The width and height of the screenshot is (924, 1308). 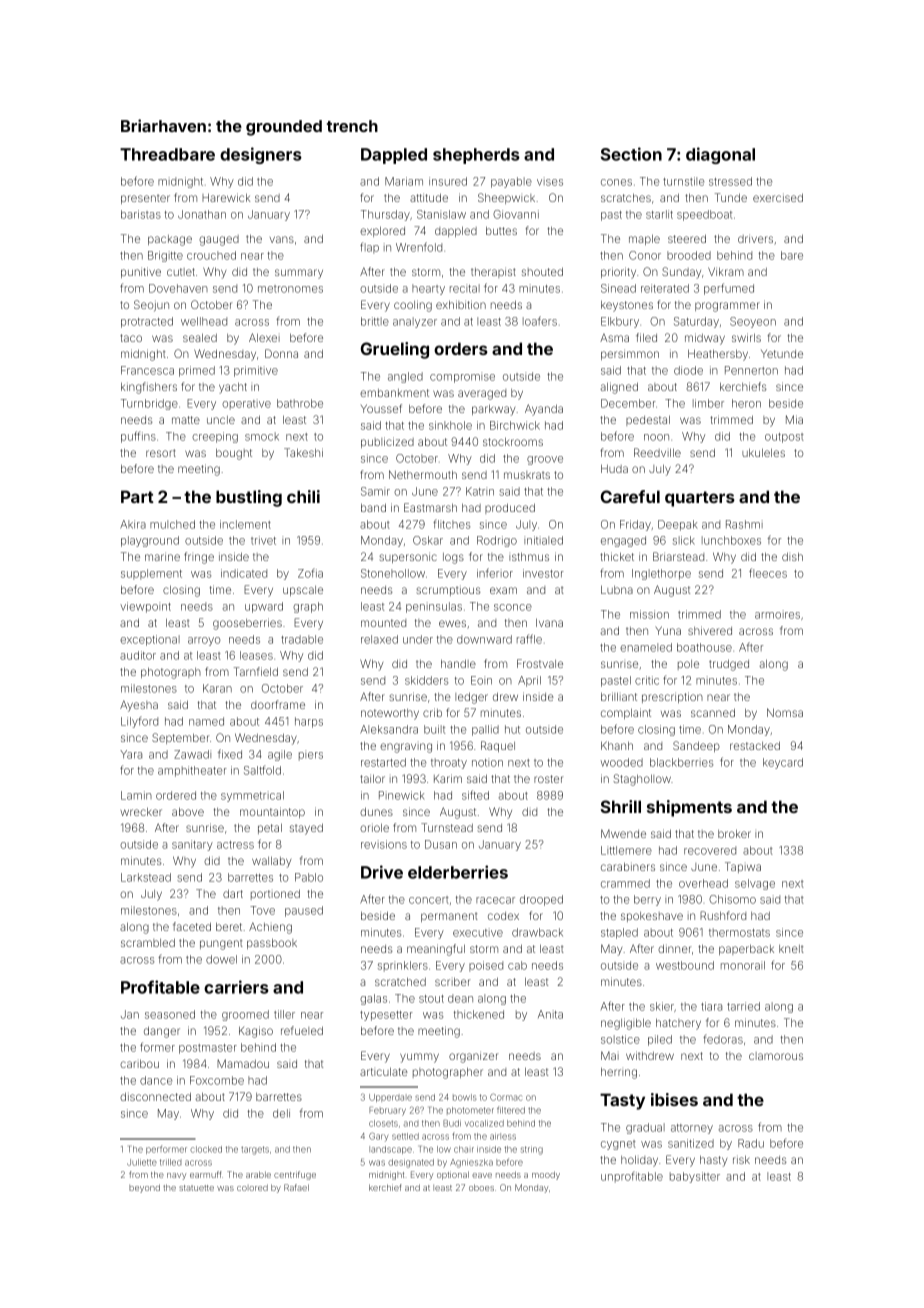 I want to click on Briarstead, so click(x=678, y=556).
